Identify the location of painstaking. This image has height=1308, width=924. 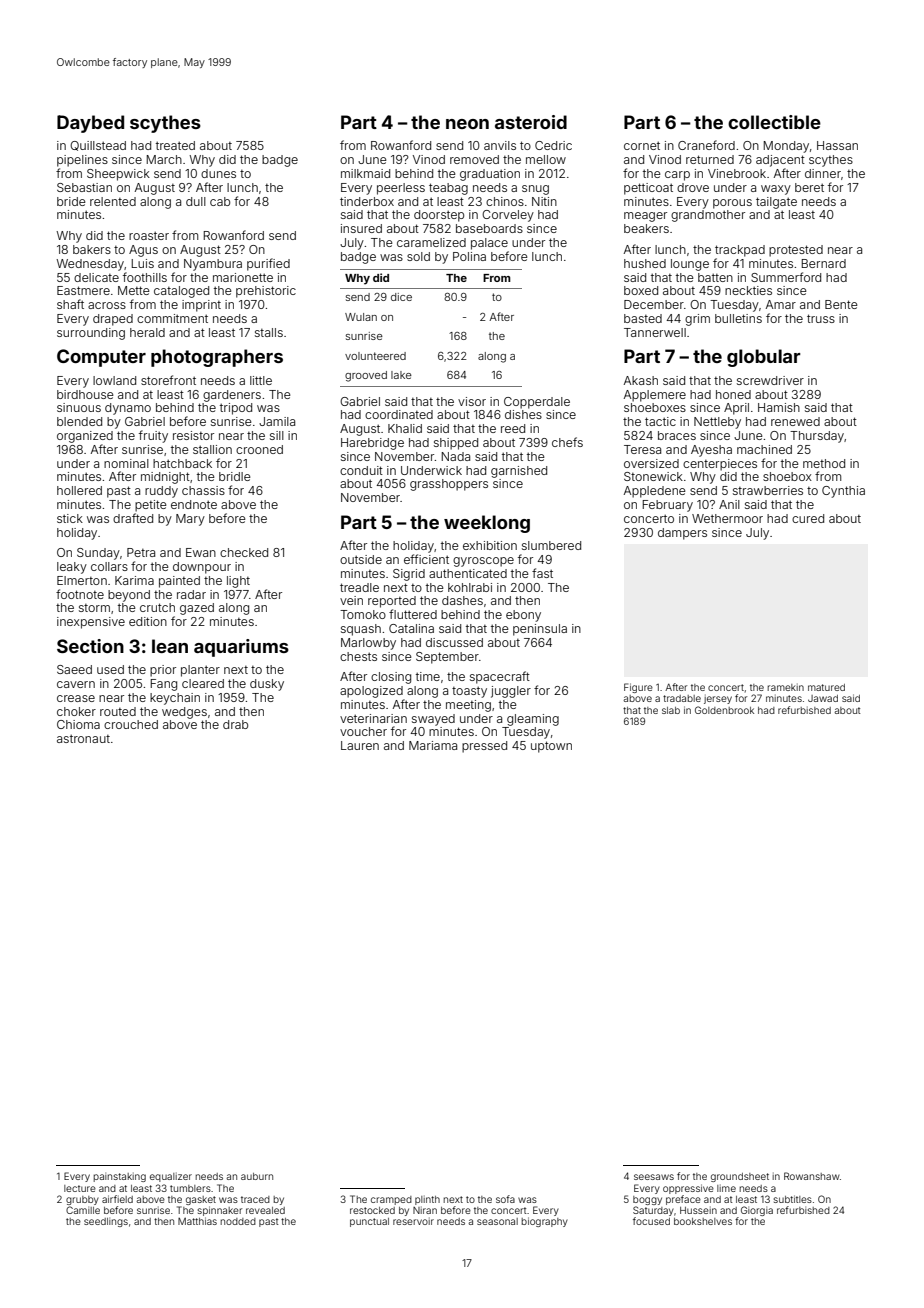
(119, 1177).
